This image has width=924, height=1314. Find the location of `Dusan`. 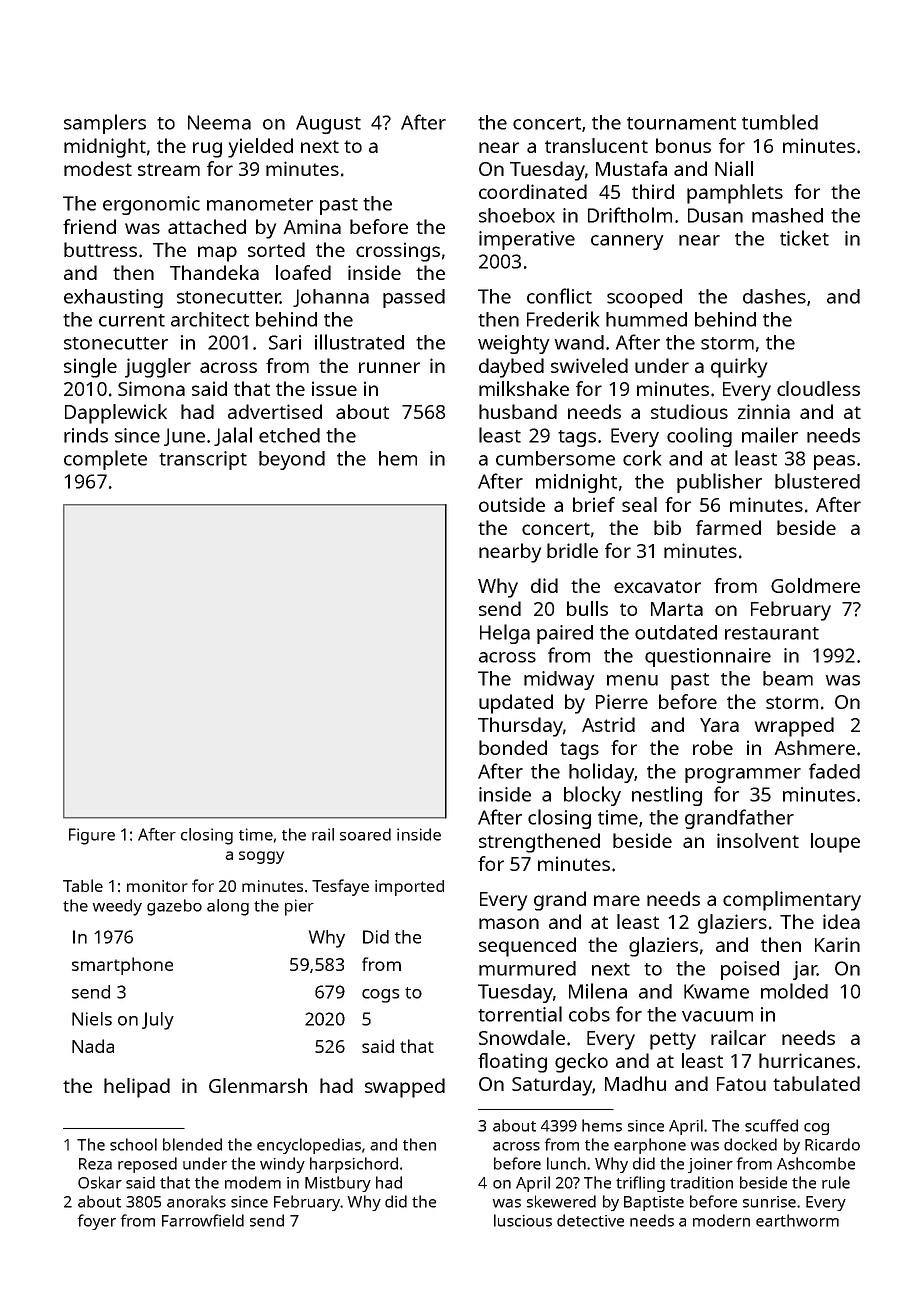

Dusan is located at coordinates (715, 215).
